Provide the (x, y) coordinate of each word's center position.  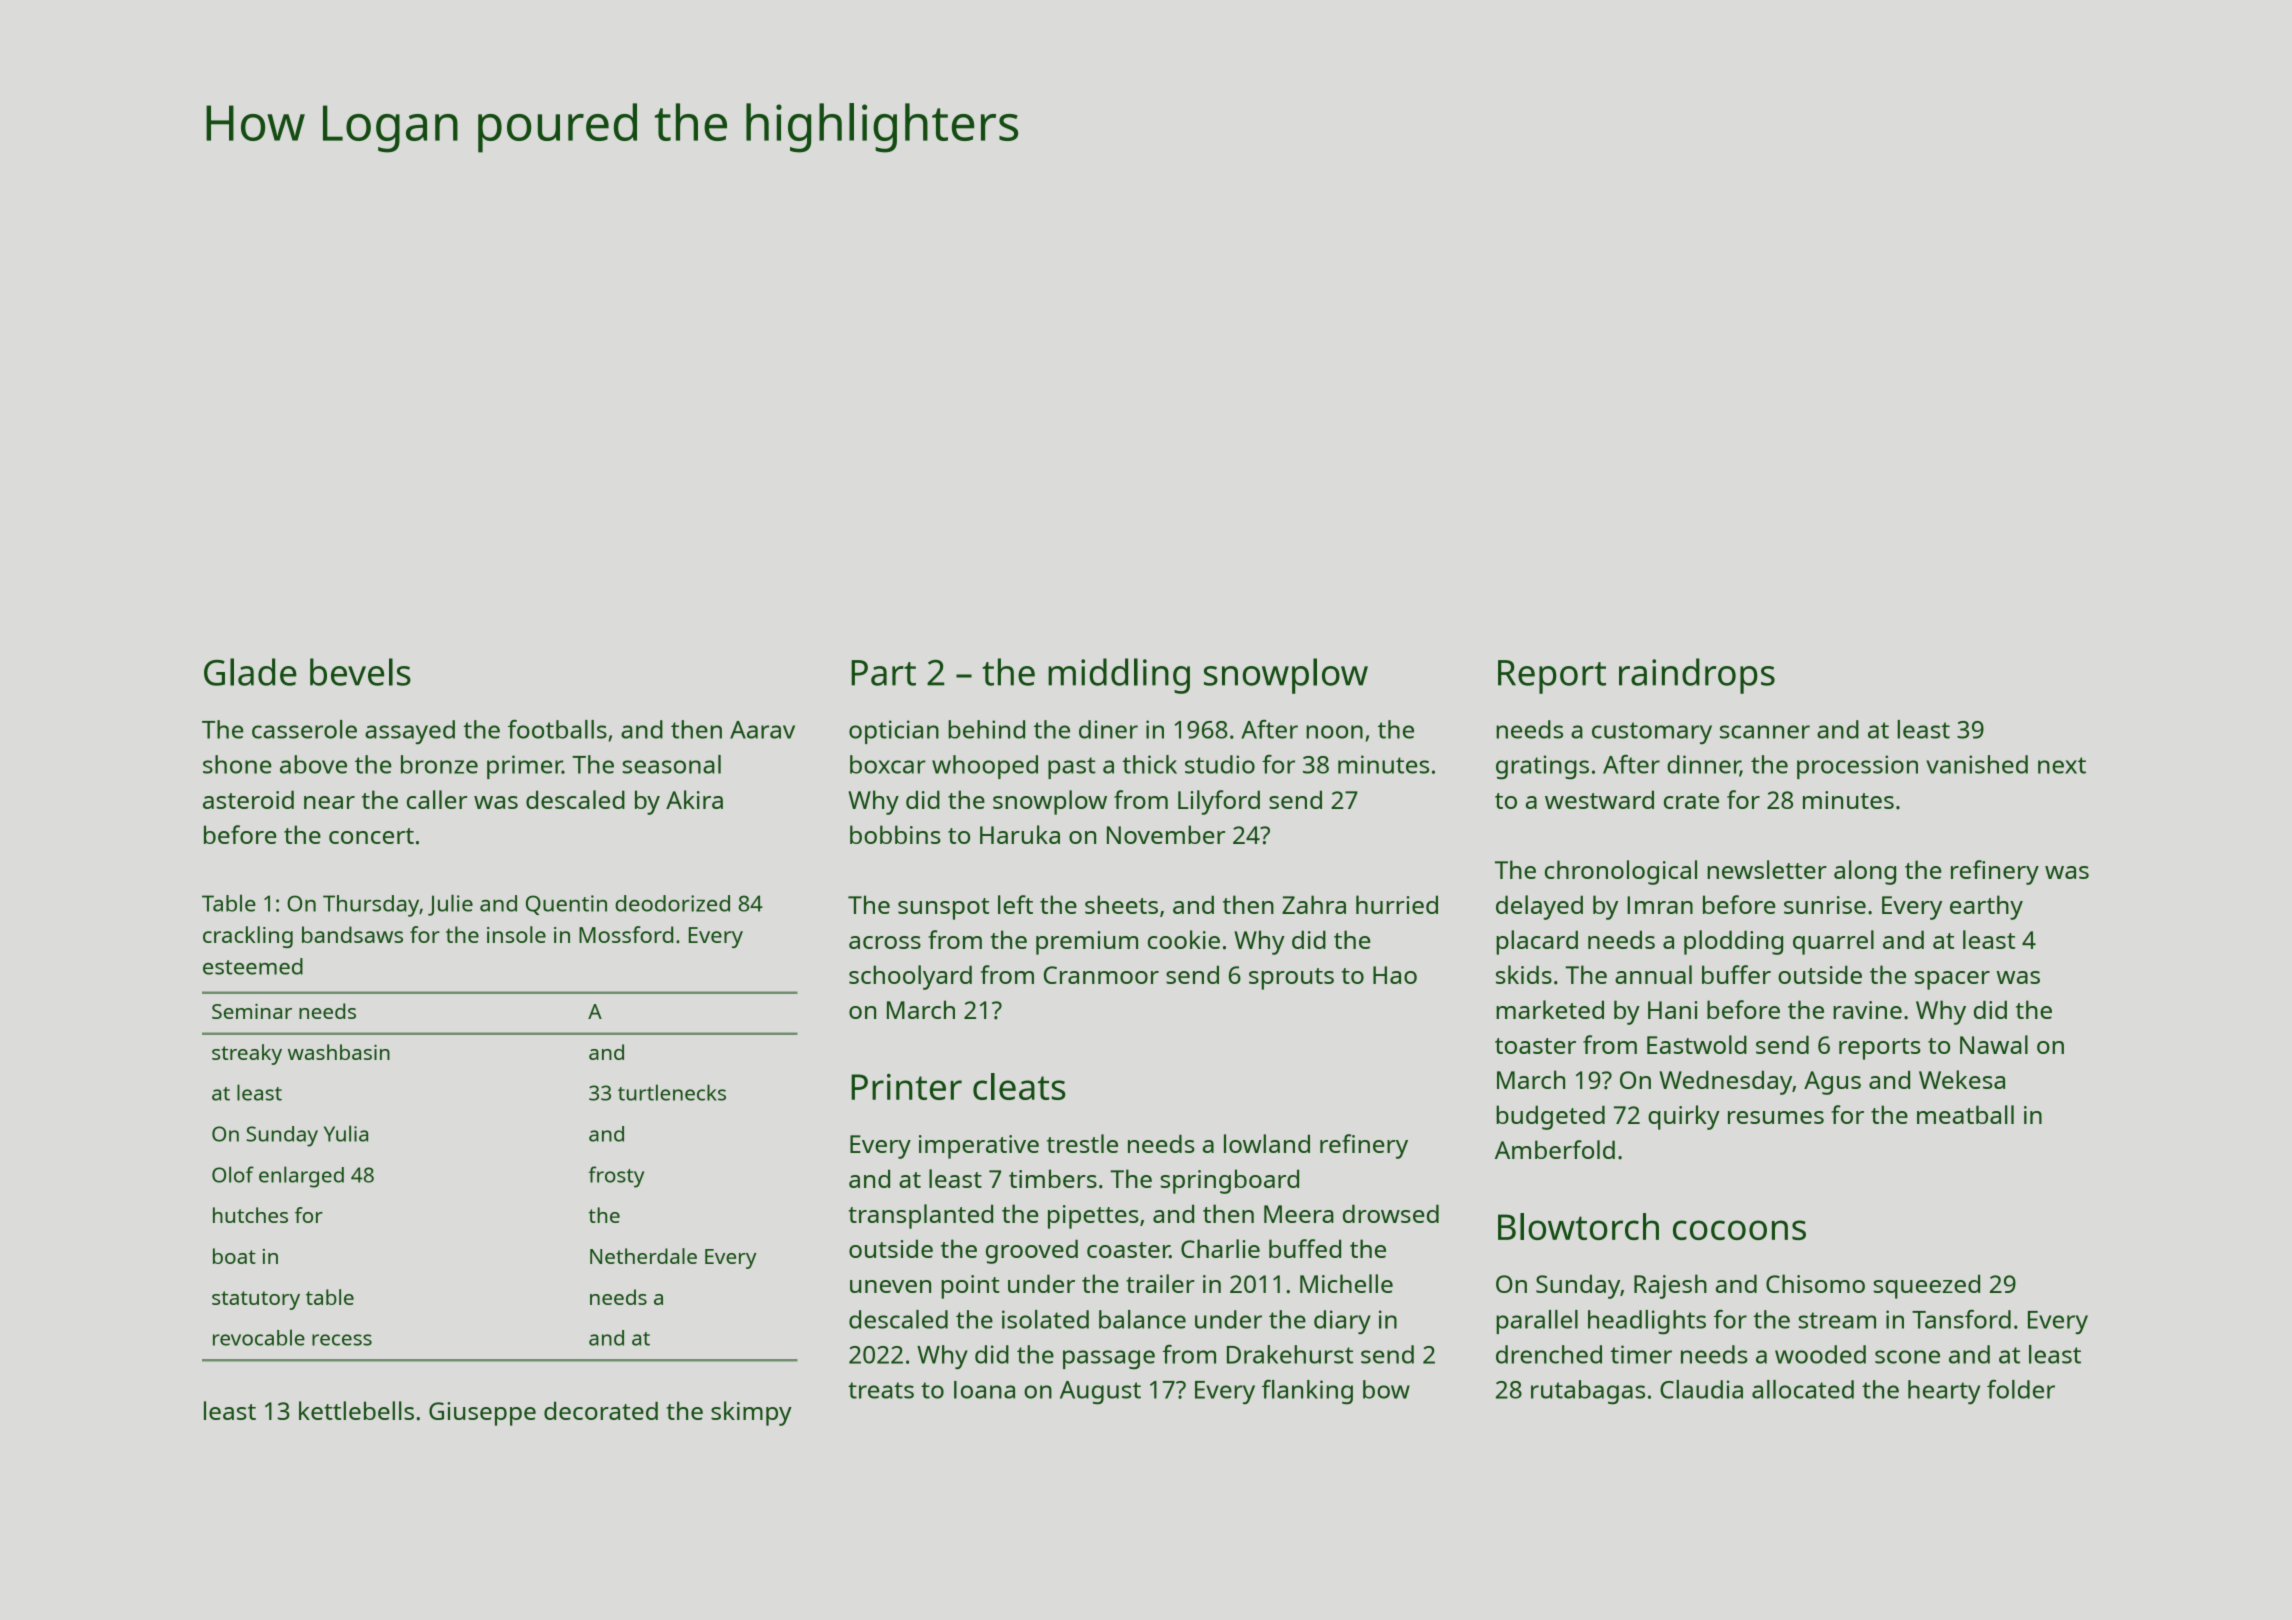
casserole (304, 729)
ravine (1867, 1010)
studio (1220, 764)
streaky (247, 1054)
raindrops (1697, 676)
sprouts (1291, 979)
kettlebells (356, 1410)
